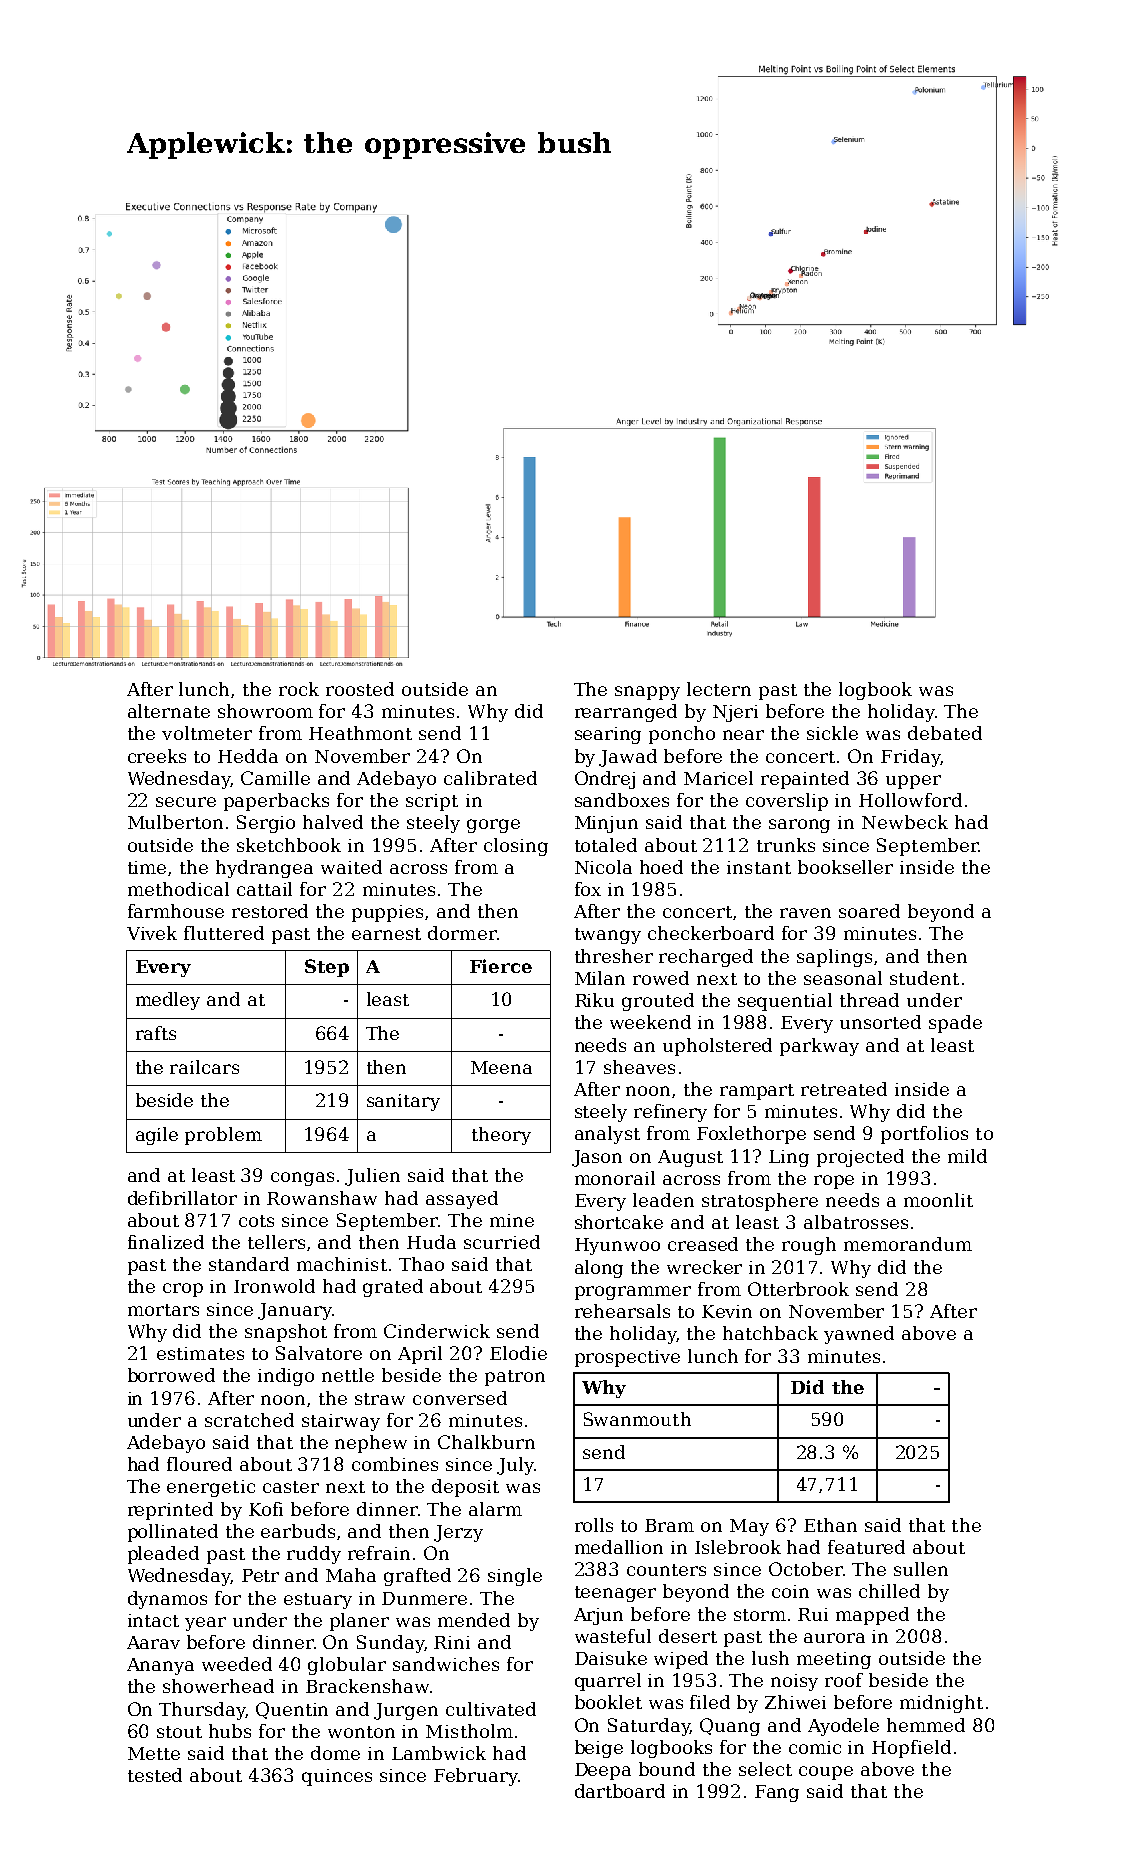 The height and width of the image is (1851, 1124). What do you see at coordinates (594, 1525) in the image?
I see `rolls` at bounding box center [594, 1525].
